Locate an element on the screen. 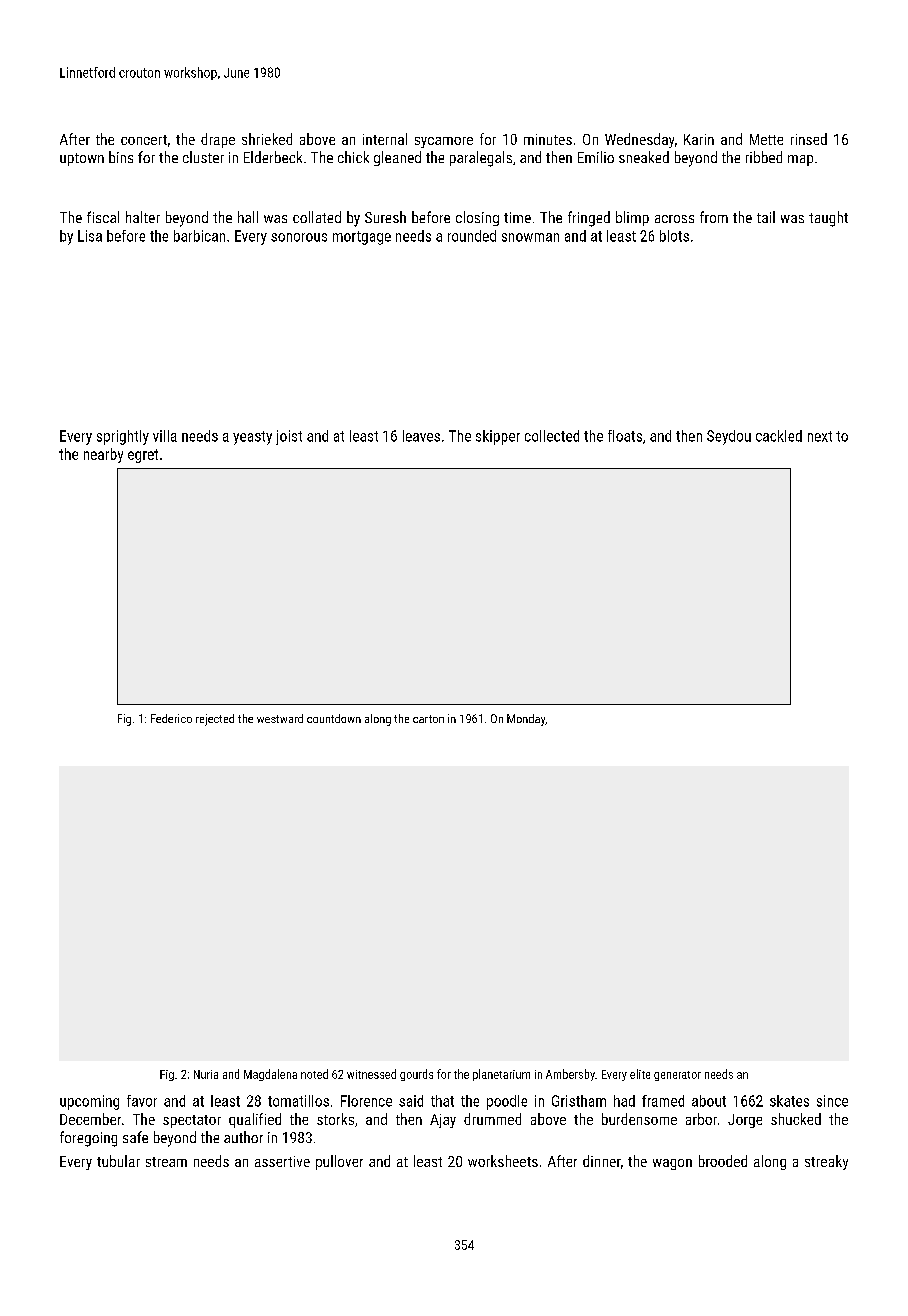  hall is located at coordinates (248, 217).
